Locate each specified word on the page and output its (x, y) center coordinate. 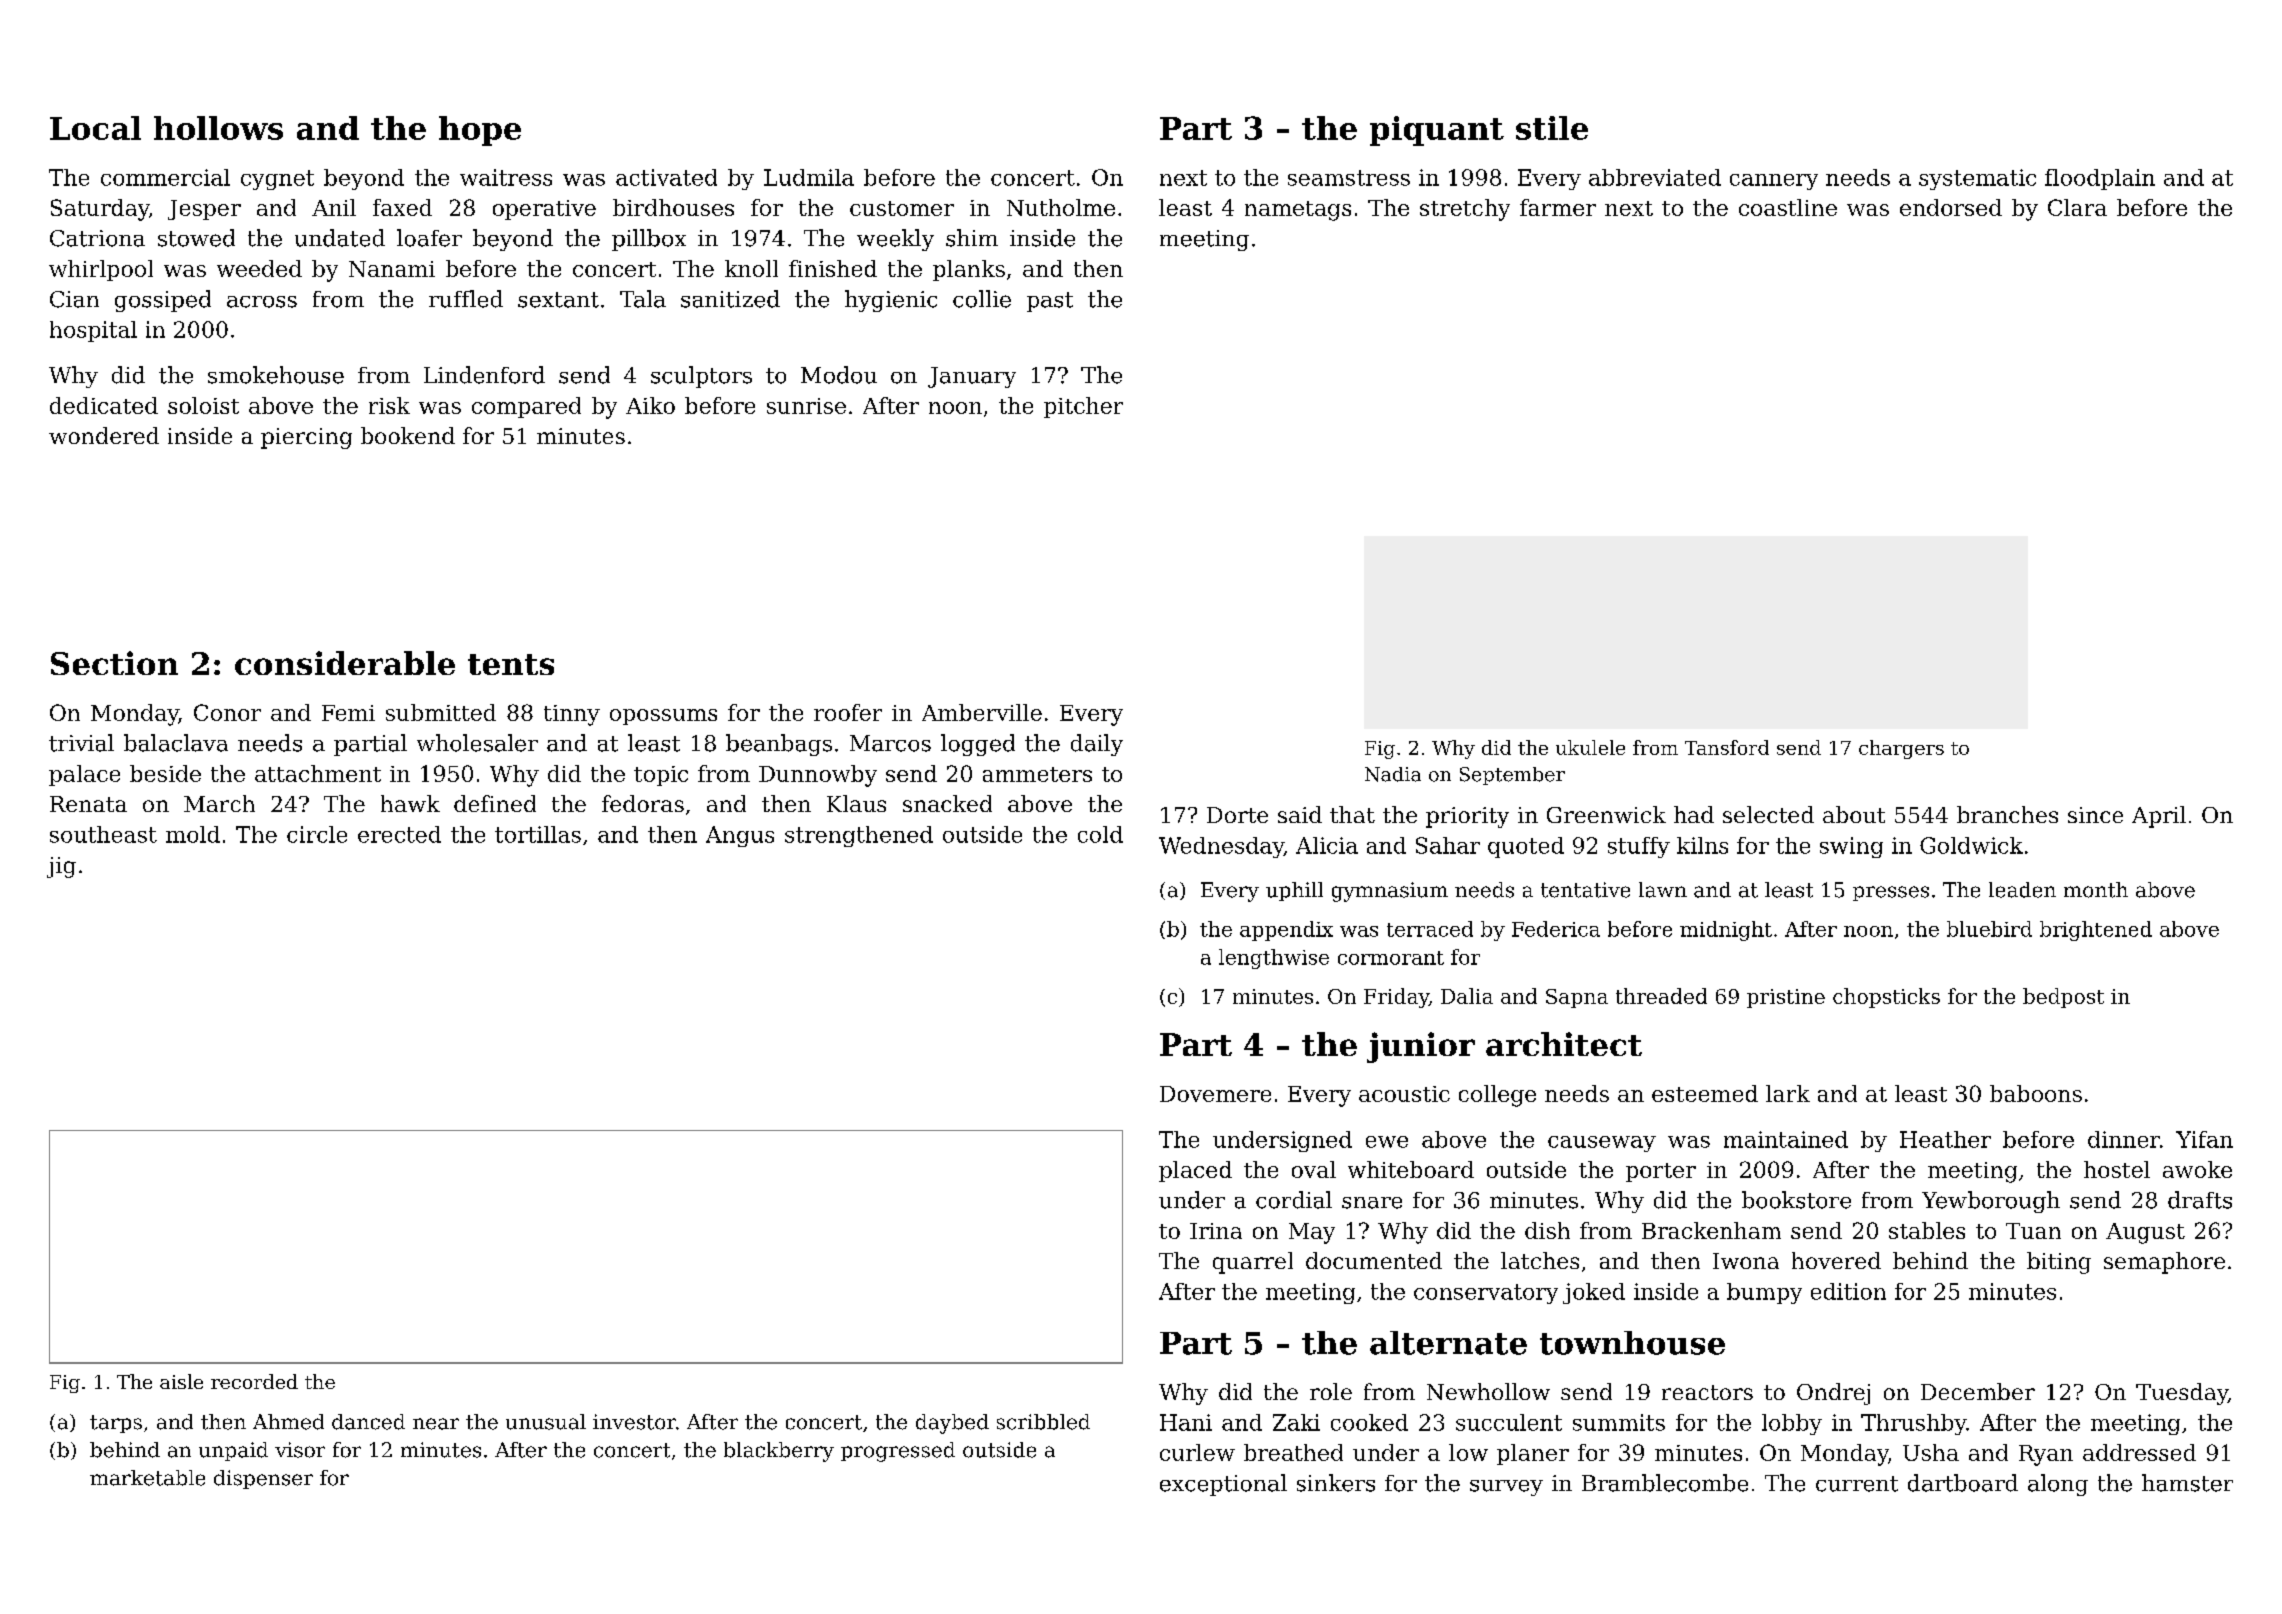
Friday (1396, 998)
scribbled (1043, 1422)
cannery (1774, 182)
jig (61, 867)
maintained (1786, 1139)
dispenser (263, 1479)
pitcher (1083, 407)
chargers (1901, 749)
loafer (429, 238)
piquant (1437, 131)
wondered (104, 435)
